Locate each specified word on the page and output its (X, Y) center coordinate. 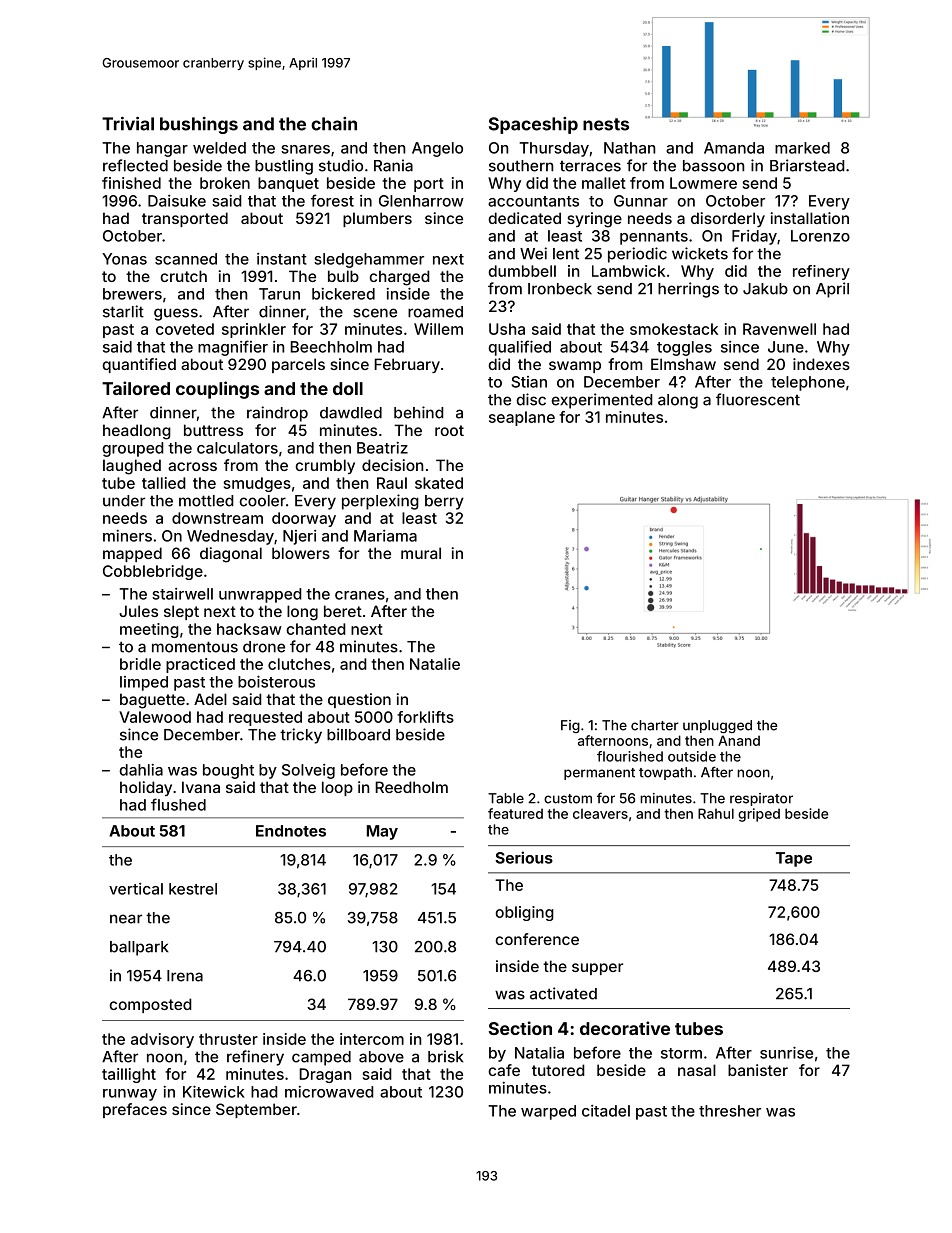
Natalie (435, 664)
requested (265, 718)
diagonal (231, 555)
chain (334, 124)
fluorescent (758, 399)
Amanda (734, 148)
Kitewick (214, 1092)
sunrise (786, 1053)
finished (131, 183)
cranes (360, 595)
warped (548, 1112)
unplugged (717, 726)
